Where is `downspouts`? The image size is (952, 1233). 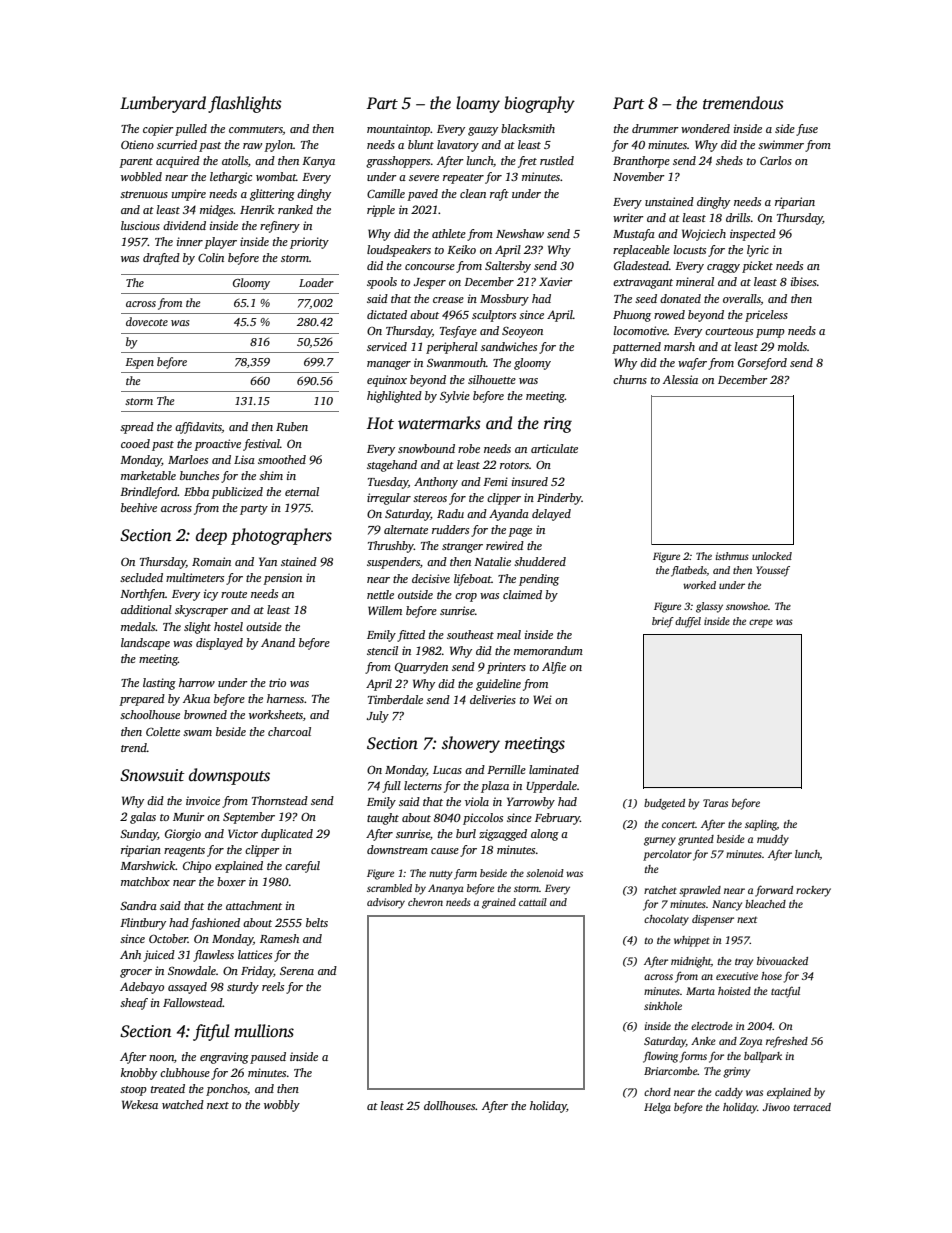 downspouts is located at coordinates (229, 776).
